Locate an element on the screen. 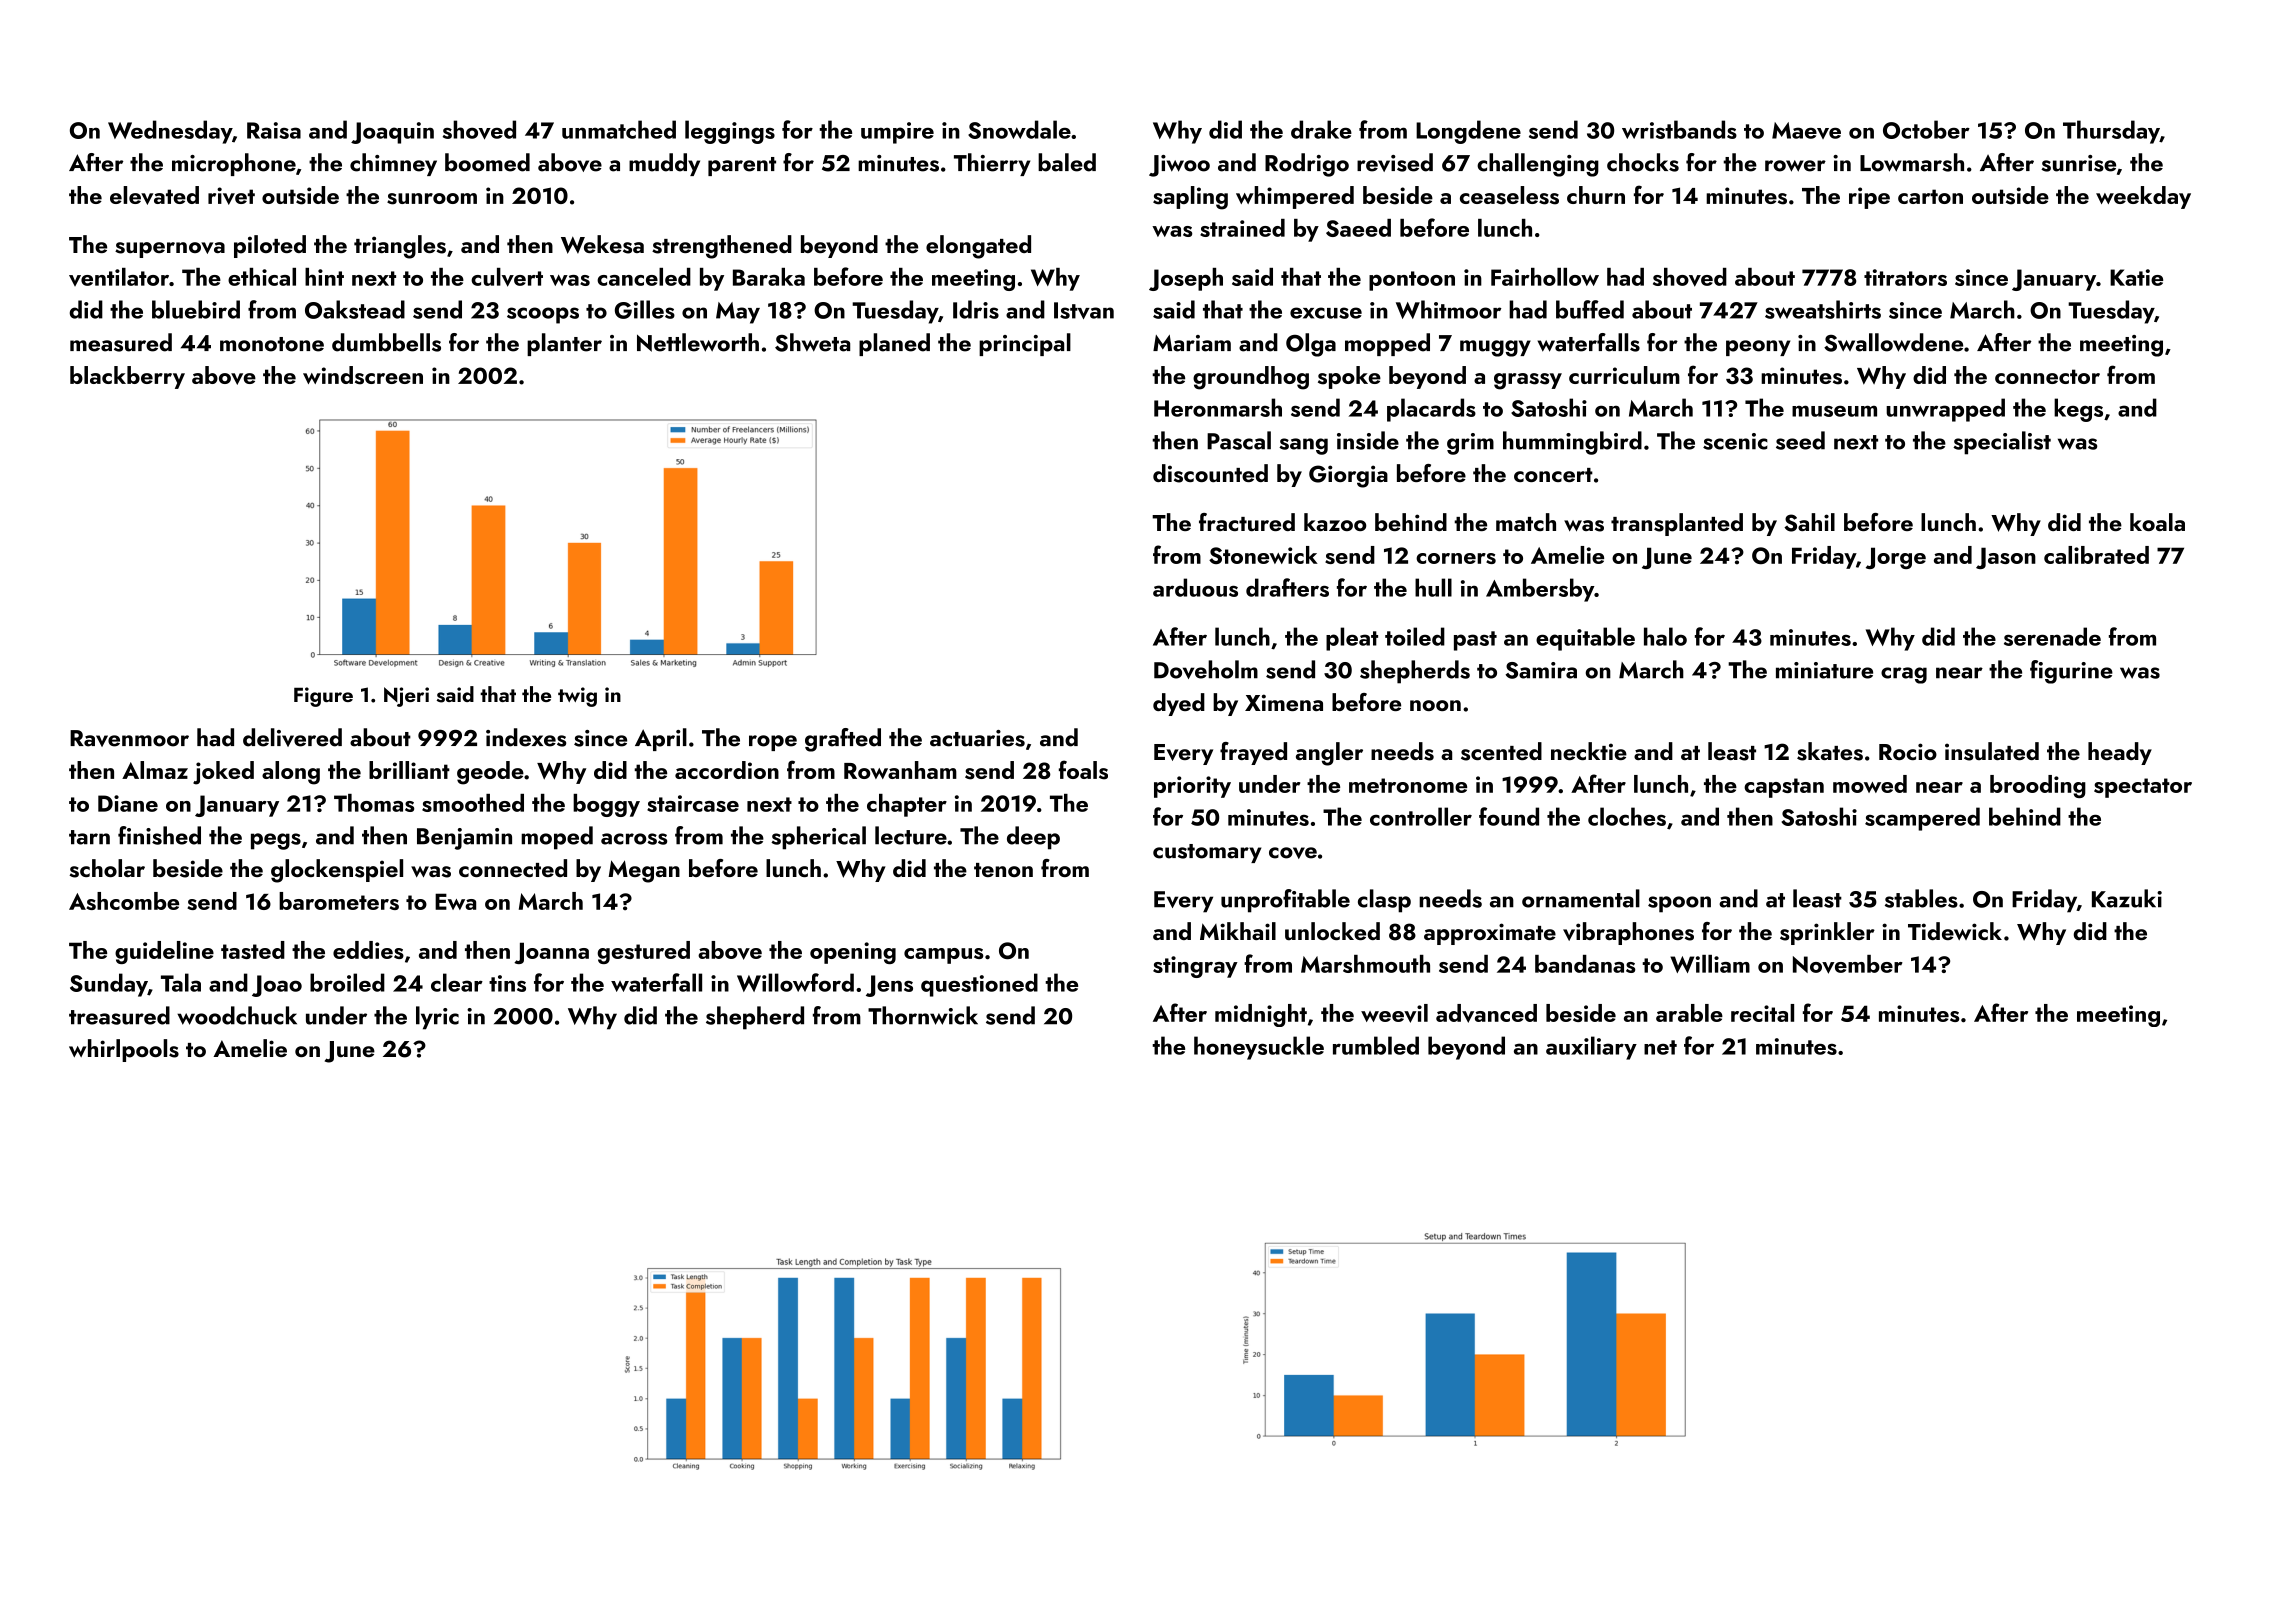  grim is located at coordinates (1470, 444).
